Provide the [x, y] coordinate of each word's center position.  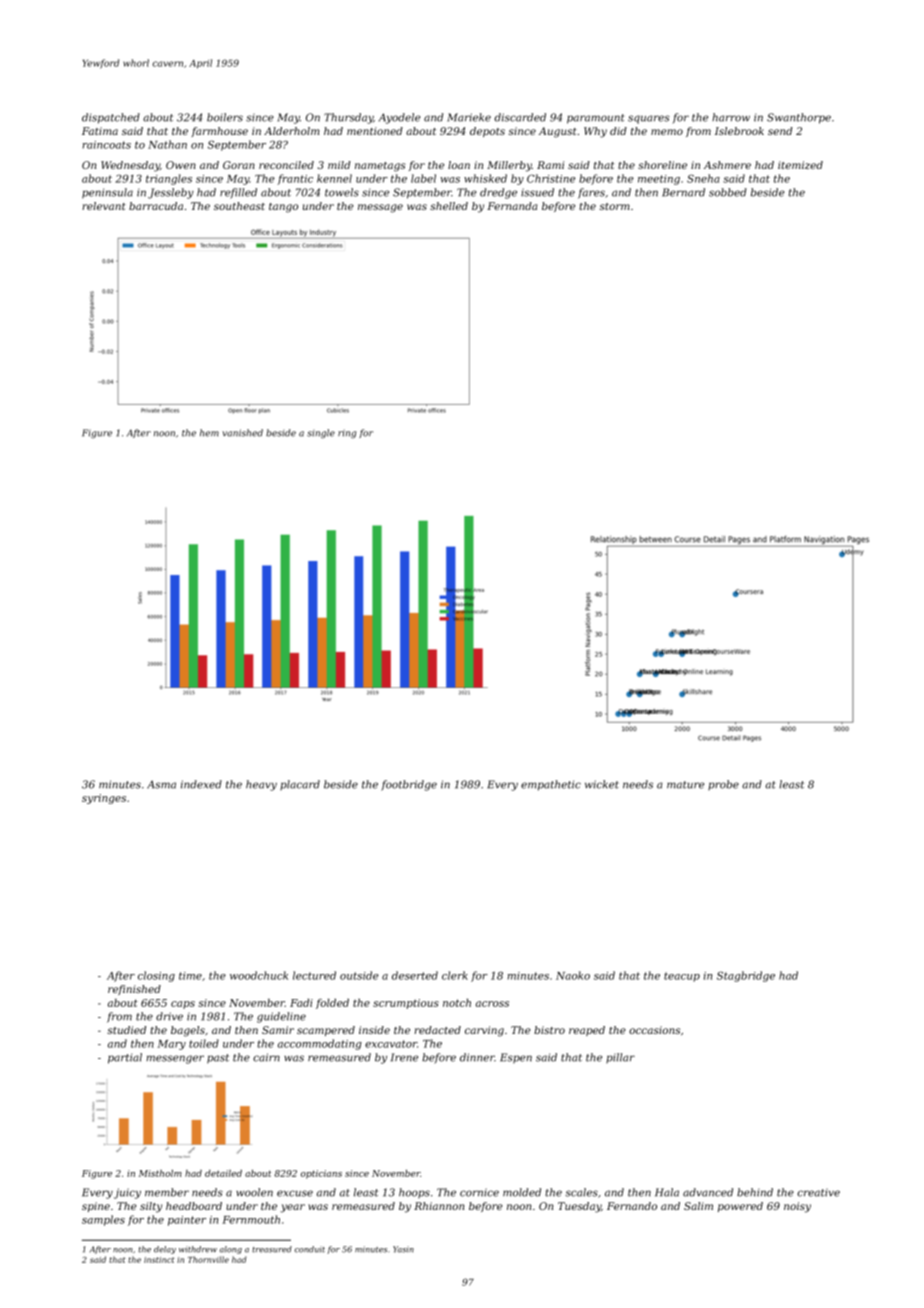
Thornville [208, 1259]
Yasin [403, 1249]
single [321, 434]
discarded [520, 117]
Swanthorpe [799, 118]
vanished [242, 433]
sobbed [728, 192]
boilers [225, 117]
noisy [797, 1207]
